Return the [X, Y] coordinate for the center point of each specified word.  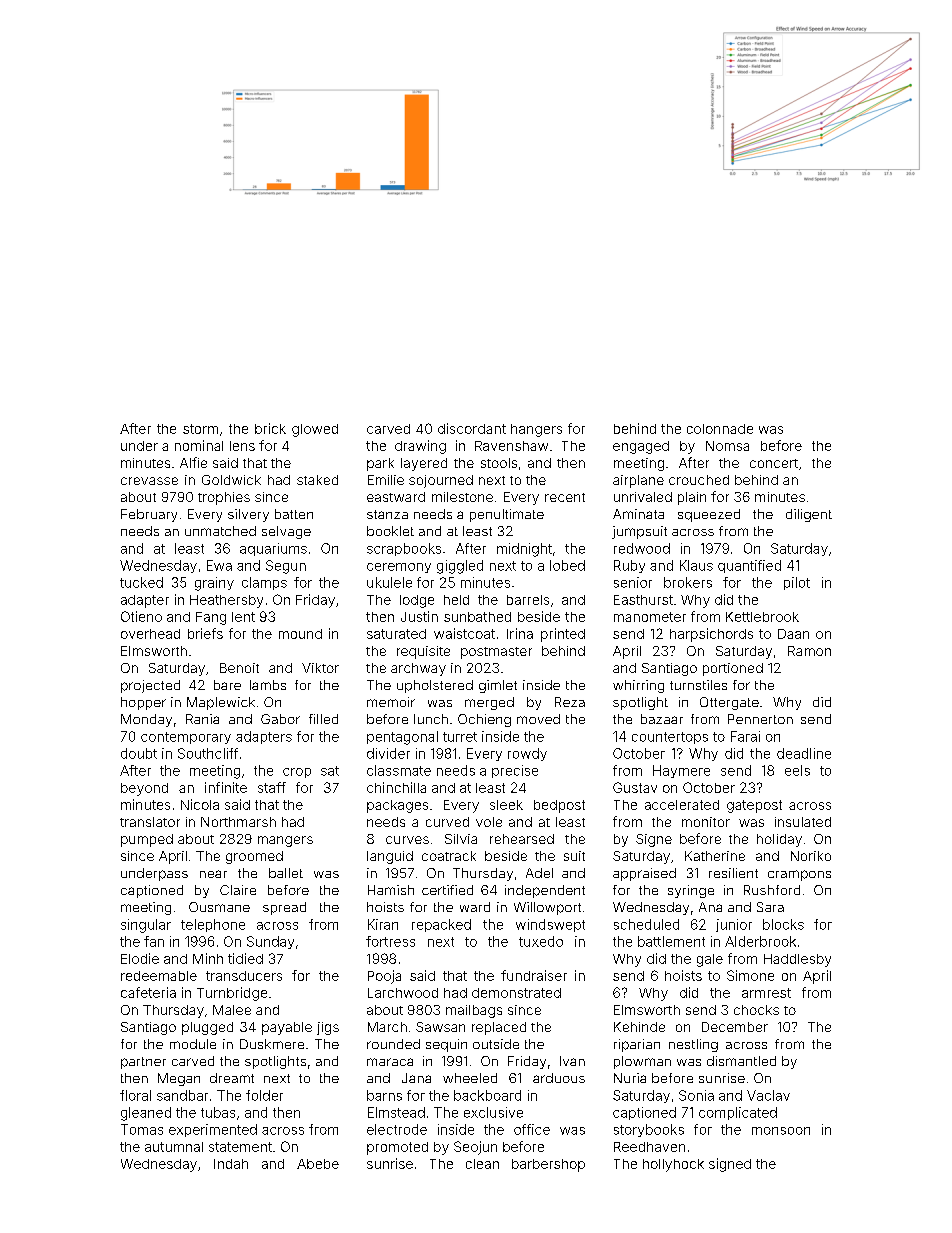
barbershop [548, 1165]
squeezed [709, 515]
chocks [756, 1010]
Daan [793, 634]
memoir [391, 702]
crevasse [149, 481]
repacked [441, 925]
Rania [202, 719]
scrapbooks [404, 549]
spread [284, 908]
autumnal [174, 1147]
